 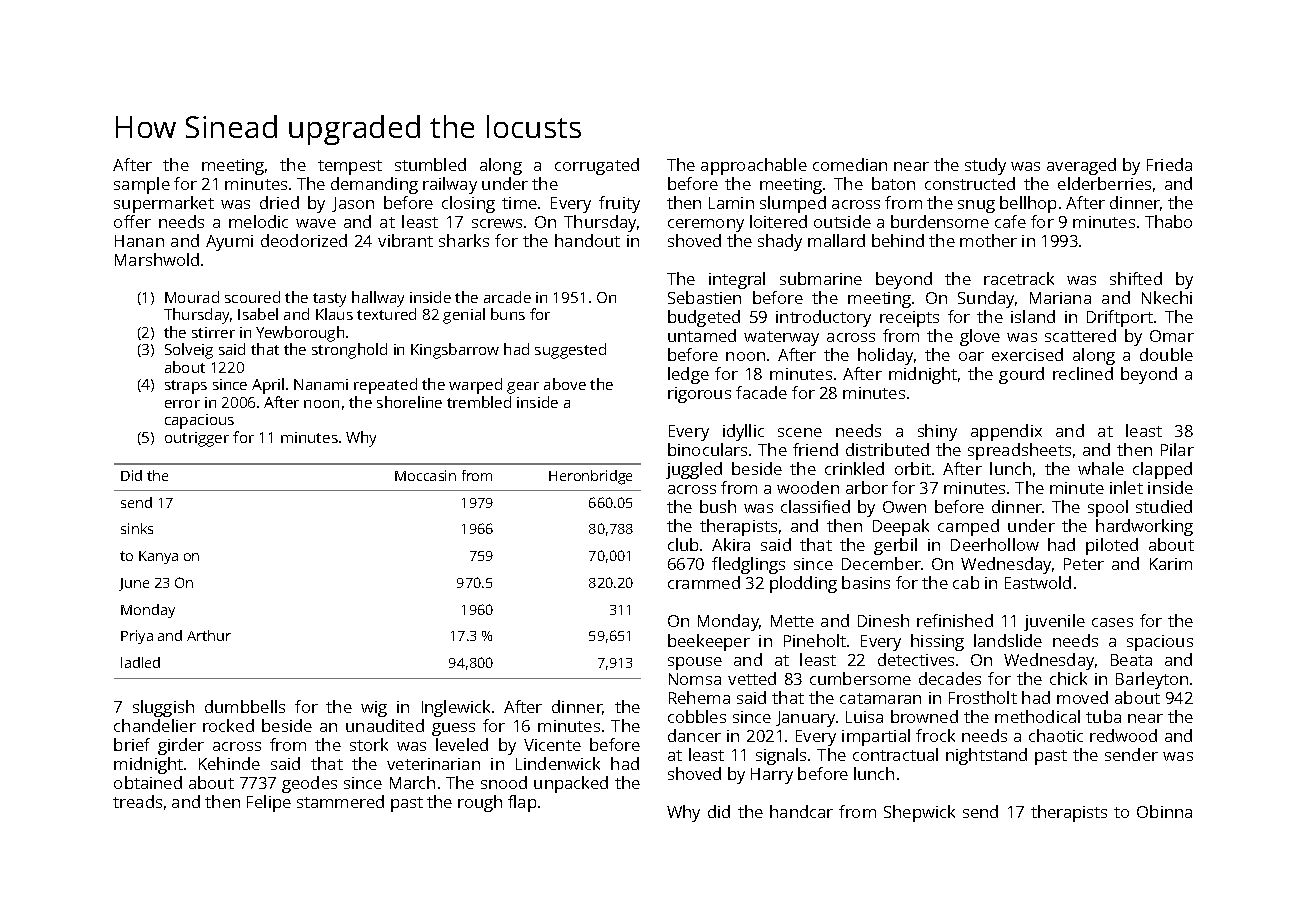 I want to click on averaged, so click(x=1081, y=166).
